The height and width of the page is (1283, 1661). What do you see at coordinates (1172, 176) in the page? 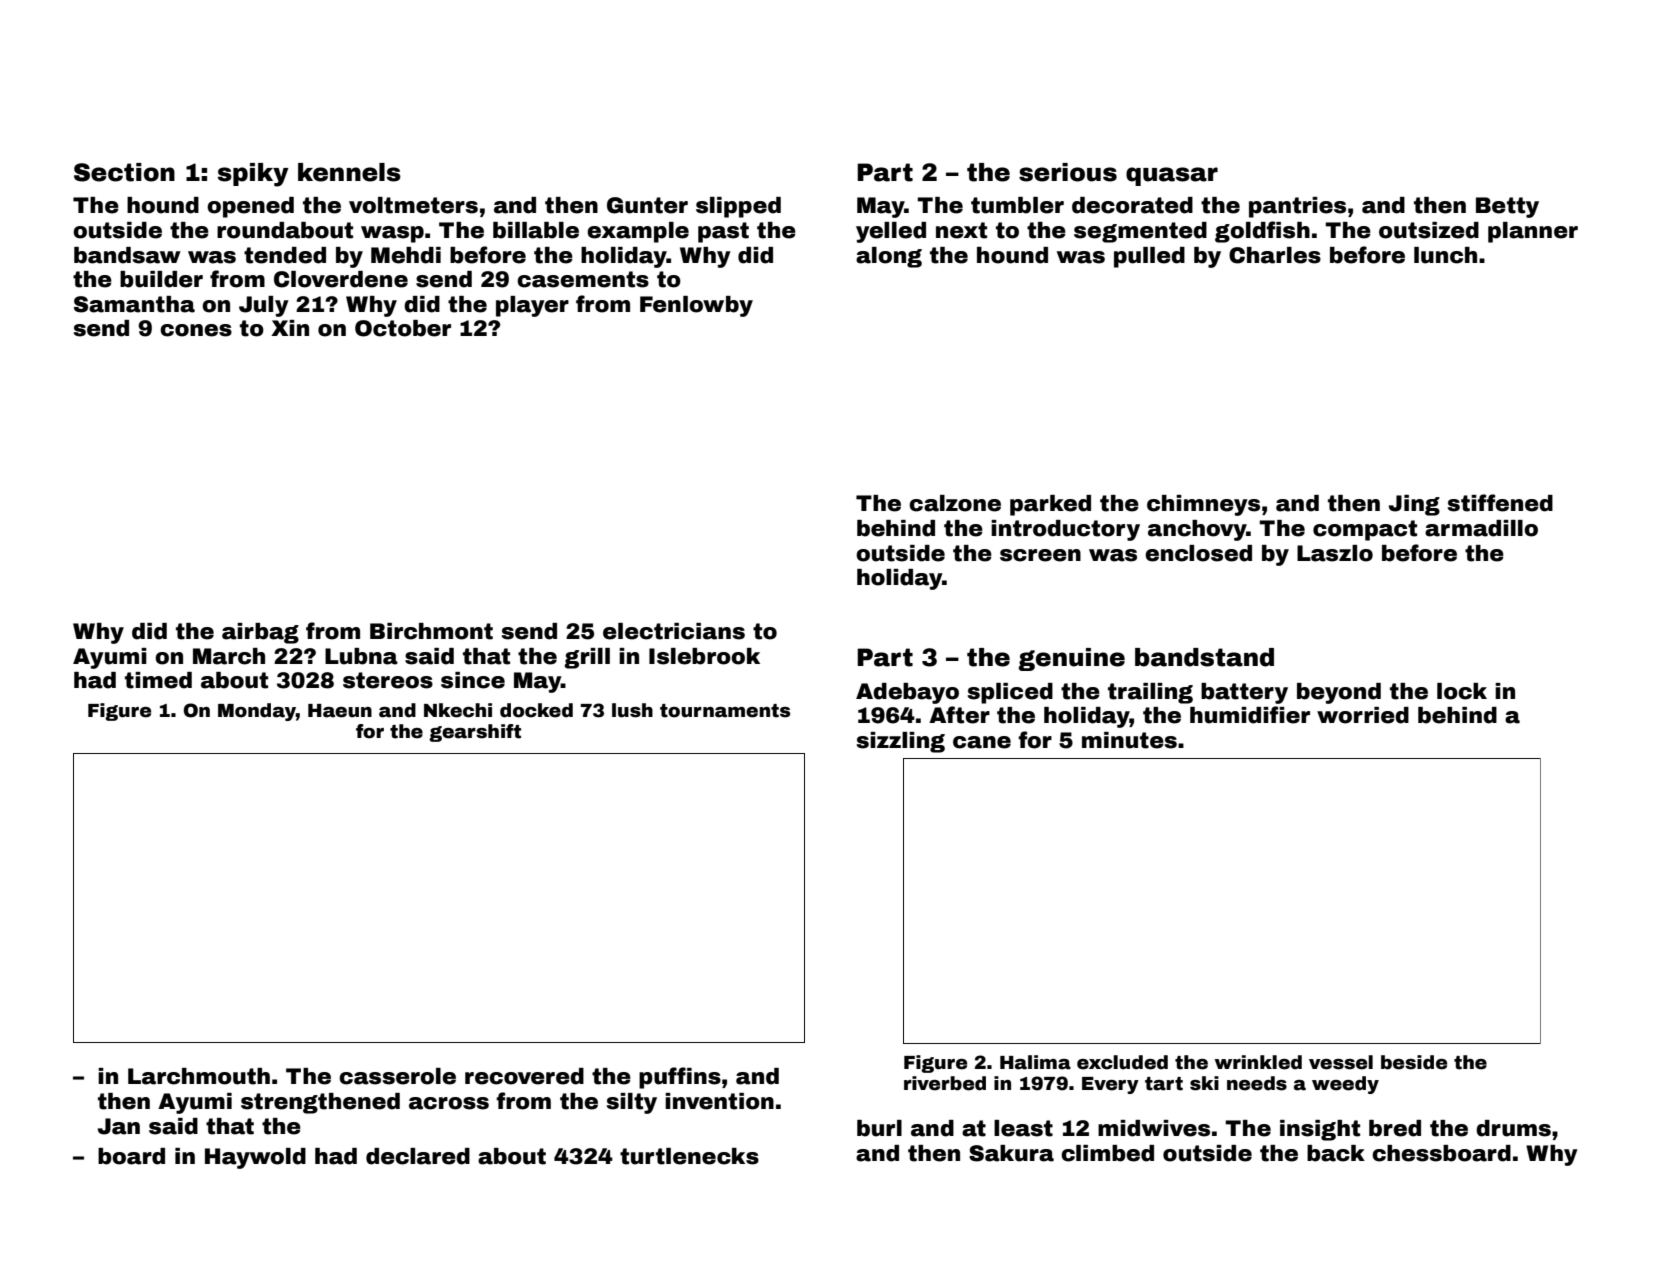
I see `quasar` at bounding box center [1172, 176].
